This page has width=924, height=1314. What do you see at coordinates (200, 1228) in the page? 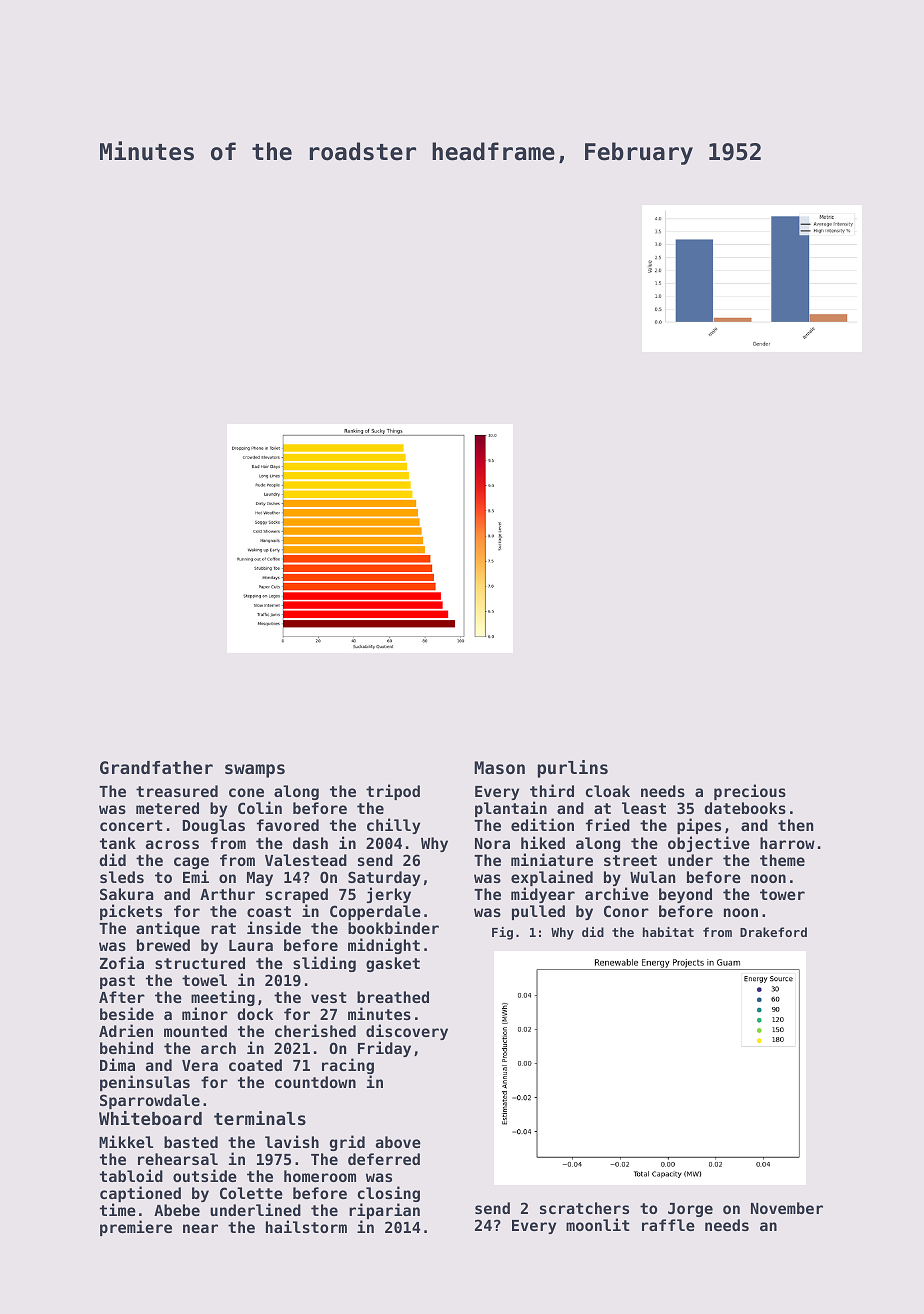
I see `near` at bounding box center [200, 1228].
